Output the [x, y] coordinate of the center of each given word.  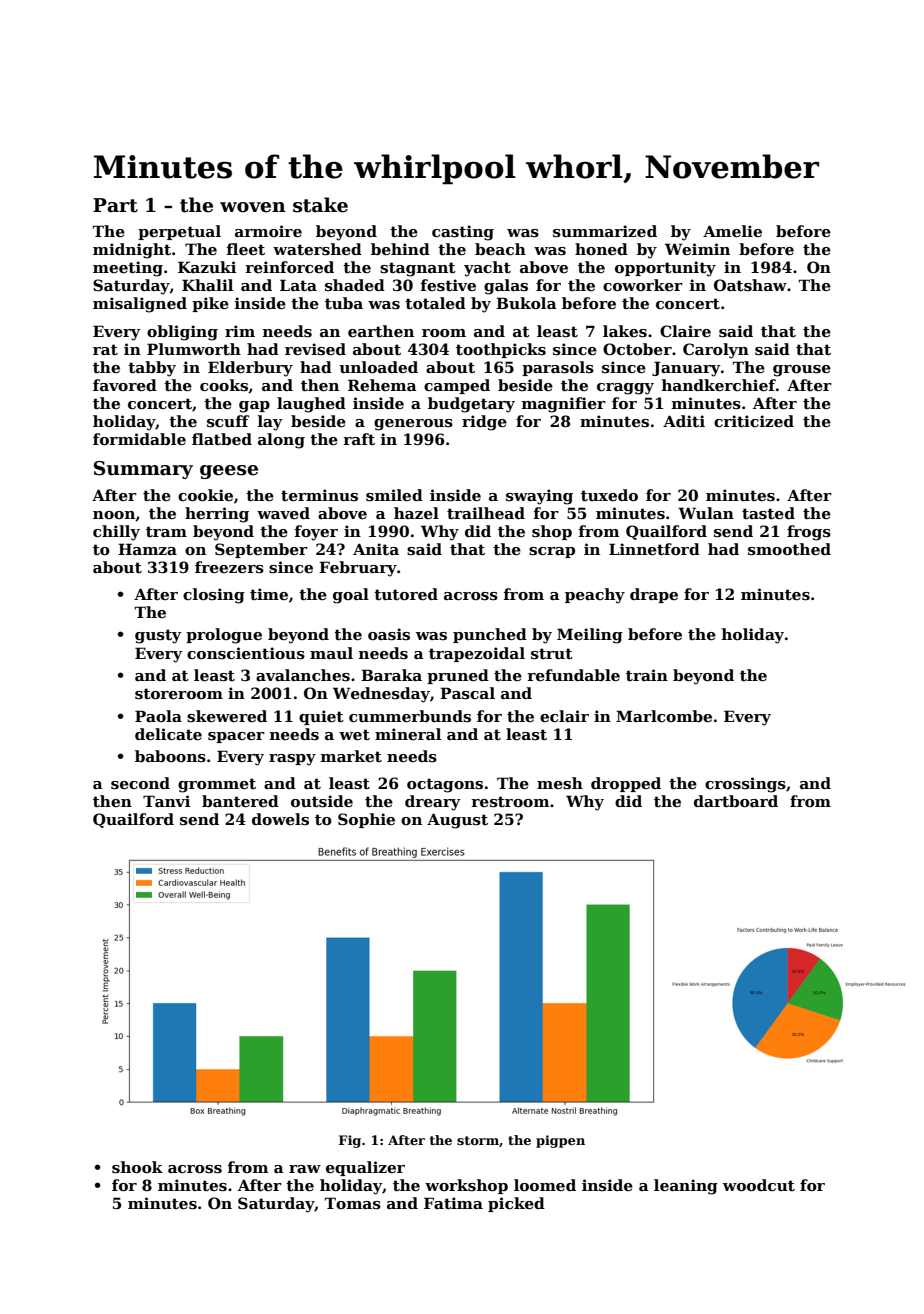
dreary [433, 803]
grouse [802, 371]
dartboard [736, 801]
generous [413, 425]
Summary [143, 470]
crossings [745, 785]
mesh [560, 783]
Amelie [732, 231]
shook [137, 1167]
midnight [132, 251]
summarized [605, 231]
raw [305, 1169]
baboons [170, 756]
